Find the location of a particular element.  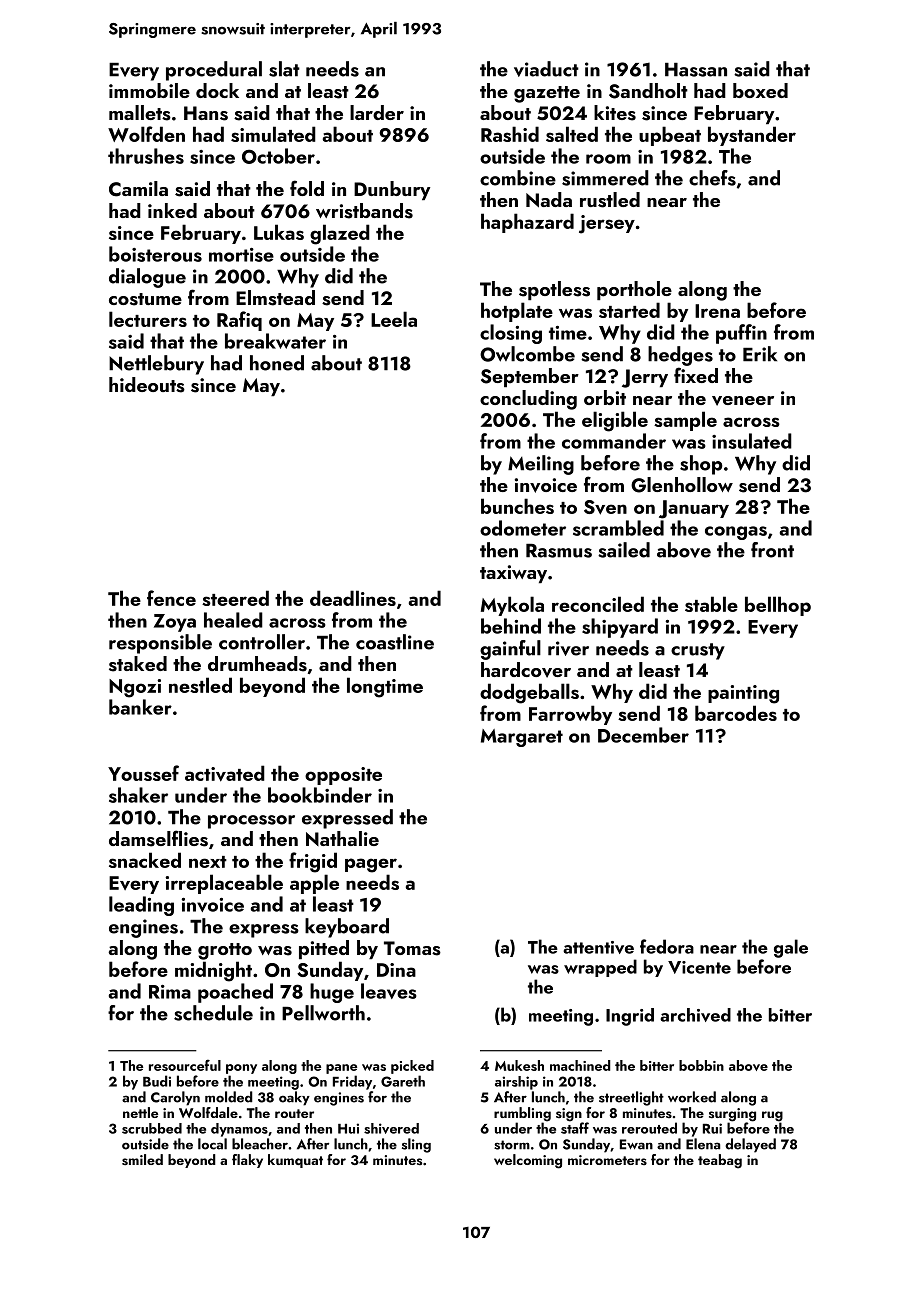

rug is located at coordinates (772, 1116).
